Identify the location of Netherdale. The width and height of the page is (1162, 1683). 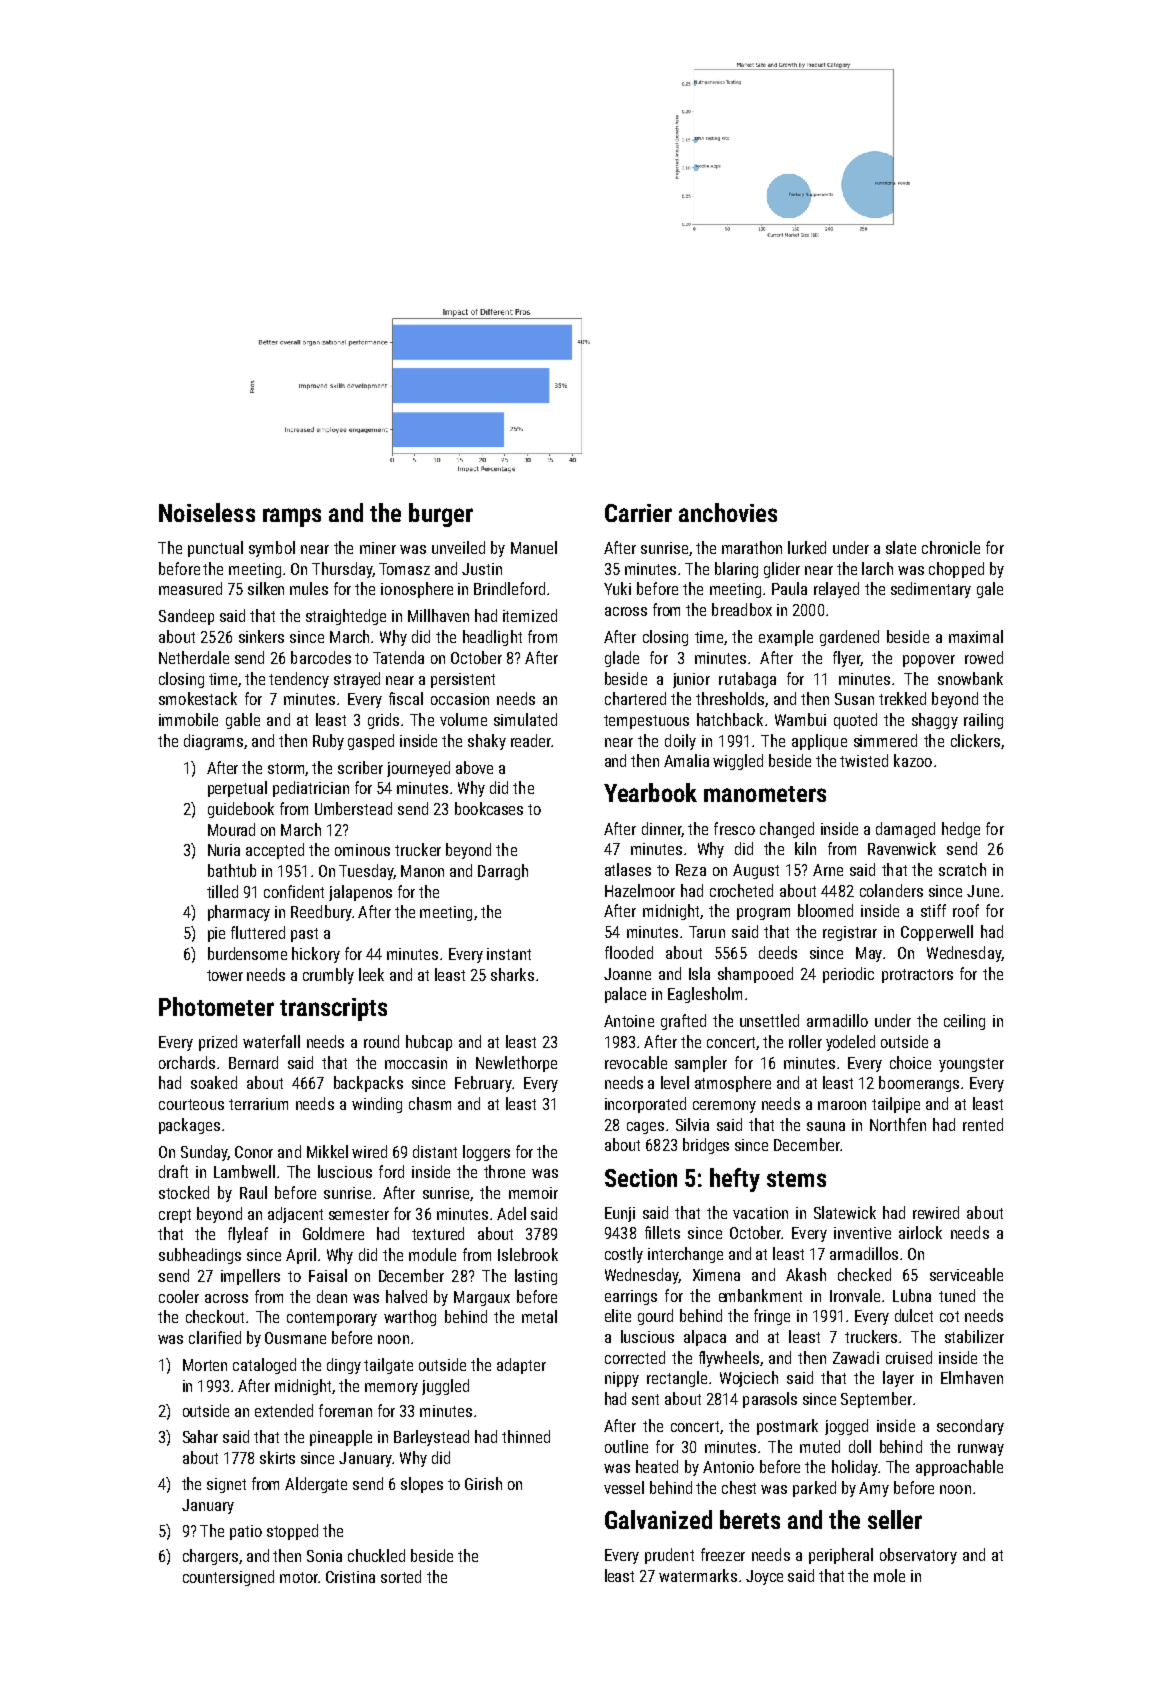
(194, 657).
